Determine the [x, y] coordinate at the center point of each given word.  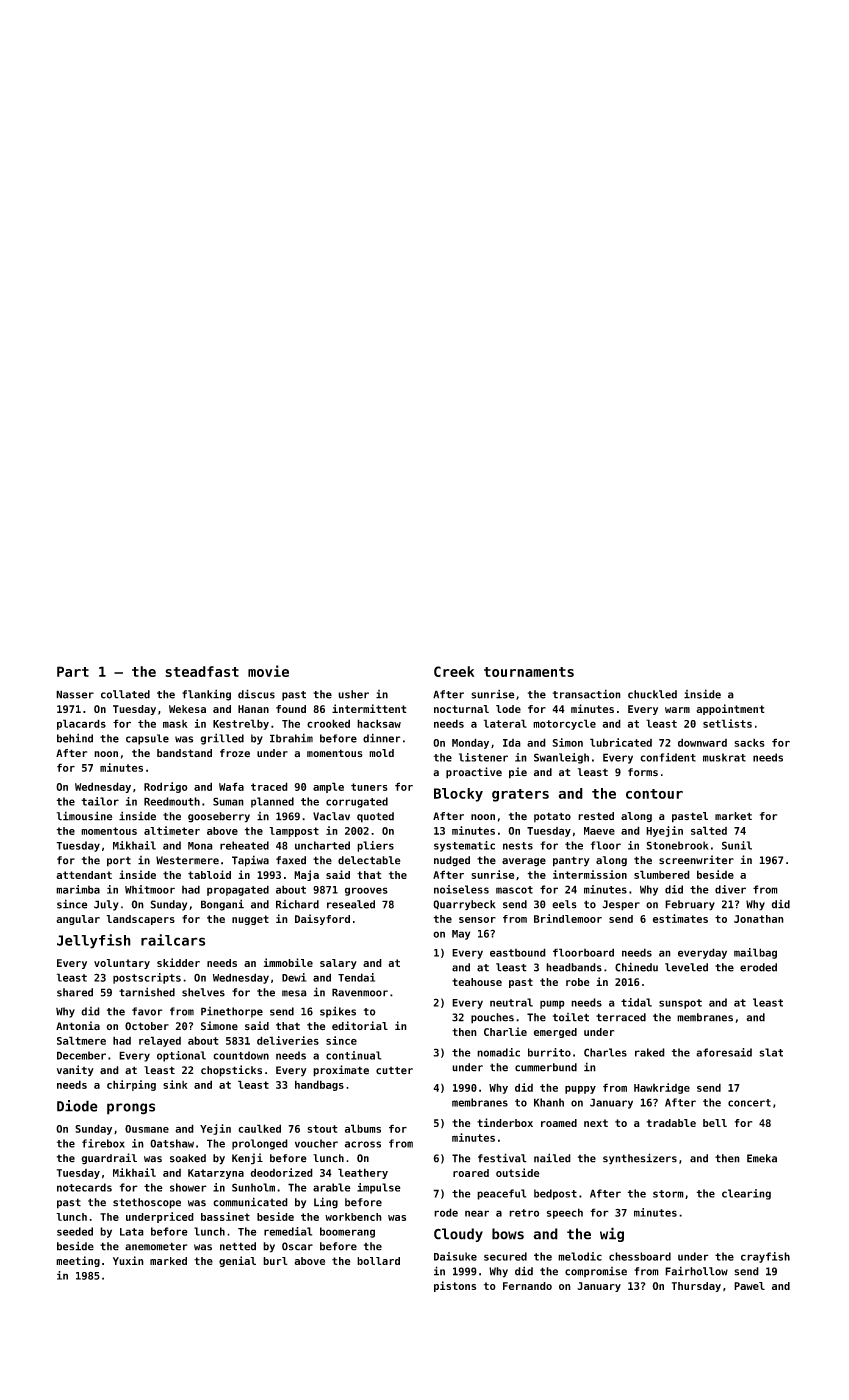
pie [518, 773]
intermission [590, 874]
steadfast [202, 671]
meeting [78, 1261]
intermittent [369, 708]
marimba [78, 889]
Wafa [231, 786]
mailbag [755, 953]
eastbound [518, 952]
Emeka [762, 1158]
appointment [730, 709]
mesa [294, 993]
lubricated [621, 742]
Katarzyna [216, 1174]
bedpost [555, 1194]
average [524, 862]
